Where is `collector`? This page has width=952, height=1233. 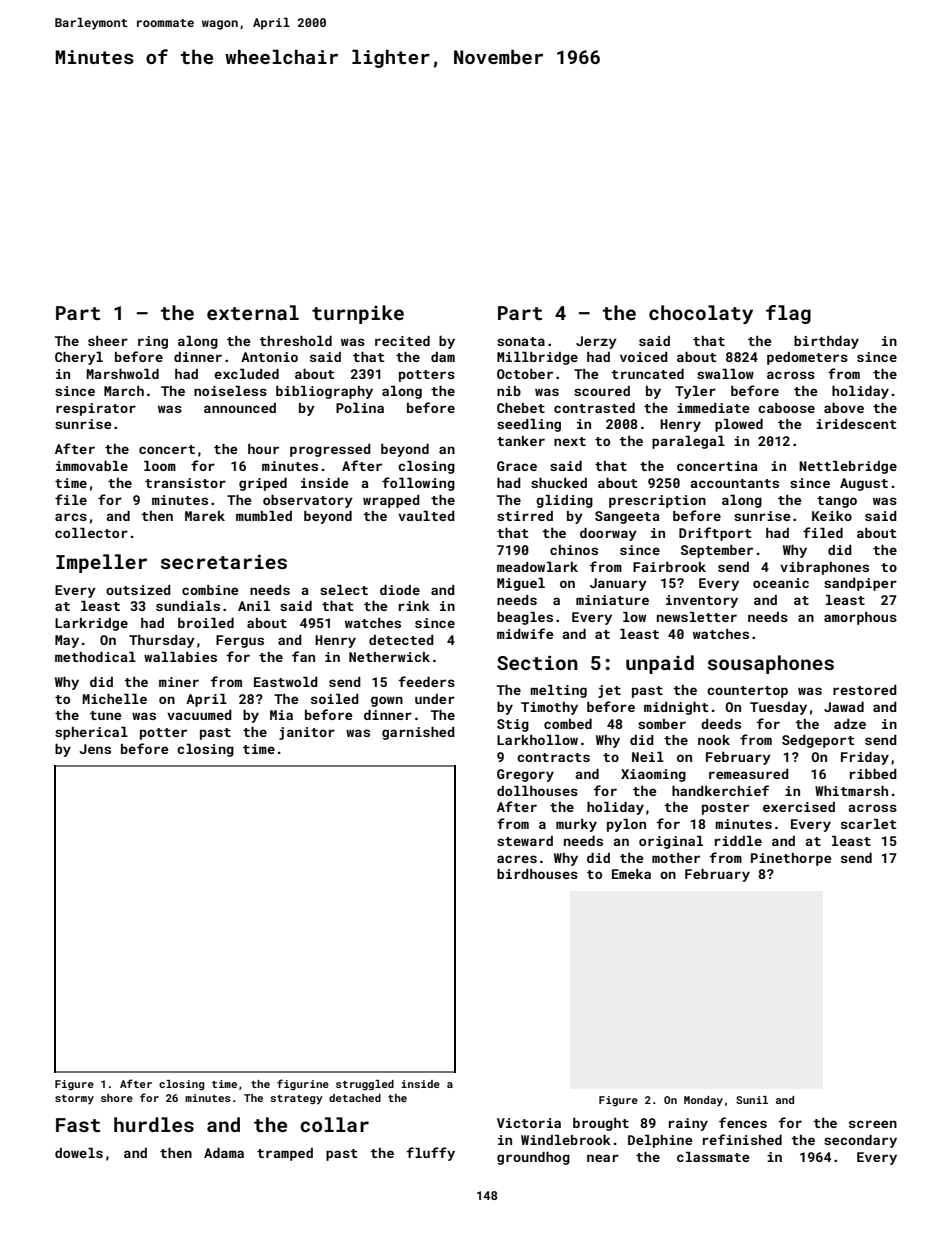 collector is located at coordinates (91, 533).
